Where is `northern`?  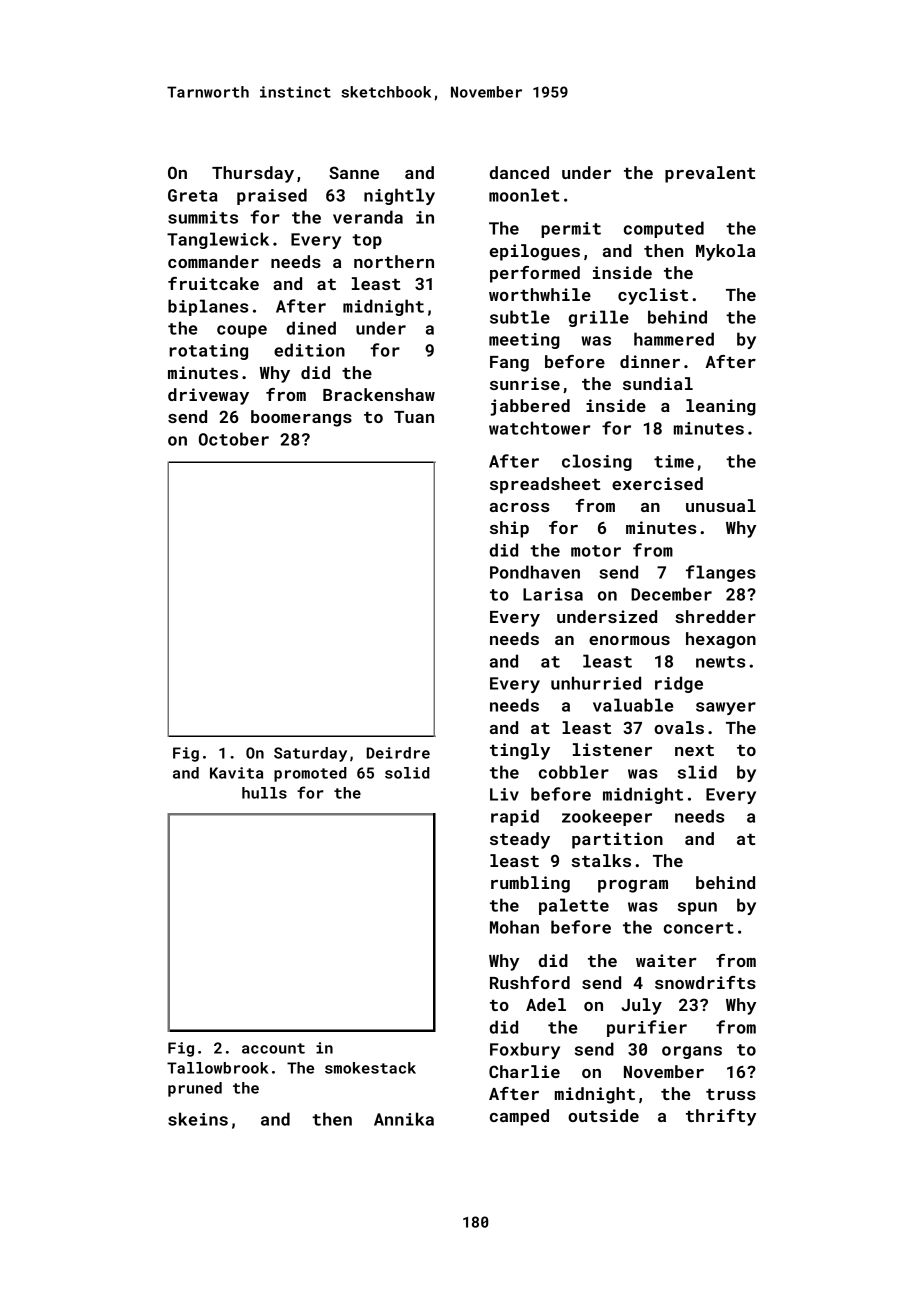
northern is located at coordinates (394, 261).
